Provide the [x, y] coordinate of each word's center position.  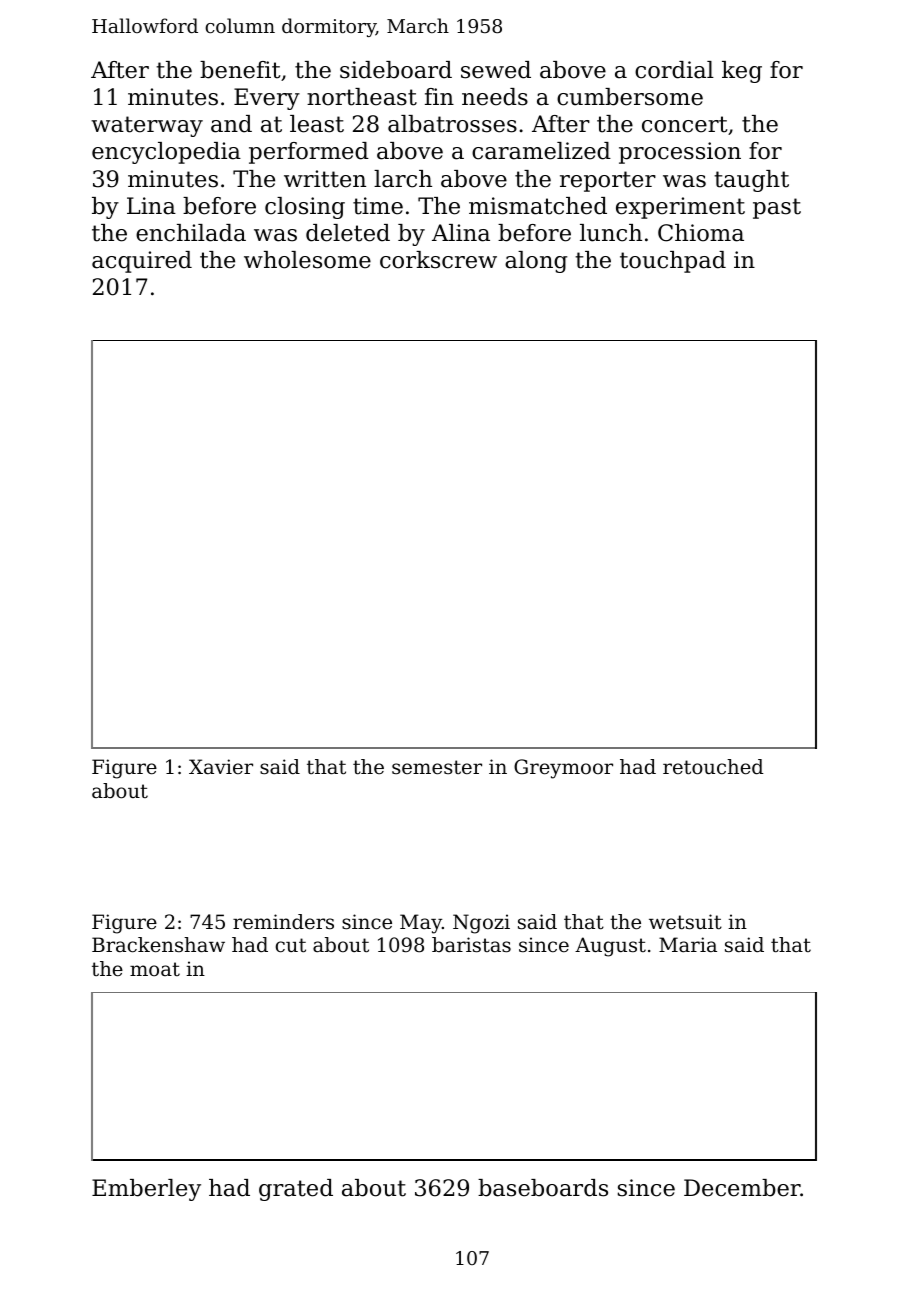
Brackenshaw [158, 945]
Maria [688, 945]
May [421, 924]
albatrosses [452, 124]
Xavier [221, 766]
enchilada [191, 233]
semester [437, 767]
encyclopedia [166, 153]
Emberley [146, 1190]
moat [155, 969]
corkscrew [438, 260]
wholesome [307, 260]
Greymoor [563, 769]
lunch [611, 233]
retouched [713, 767]
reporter [608, 181]
